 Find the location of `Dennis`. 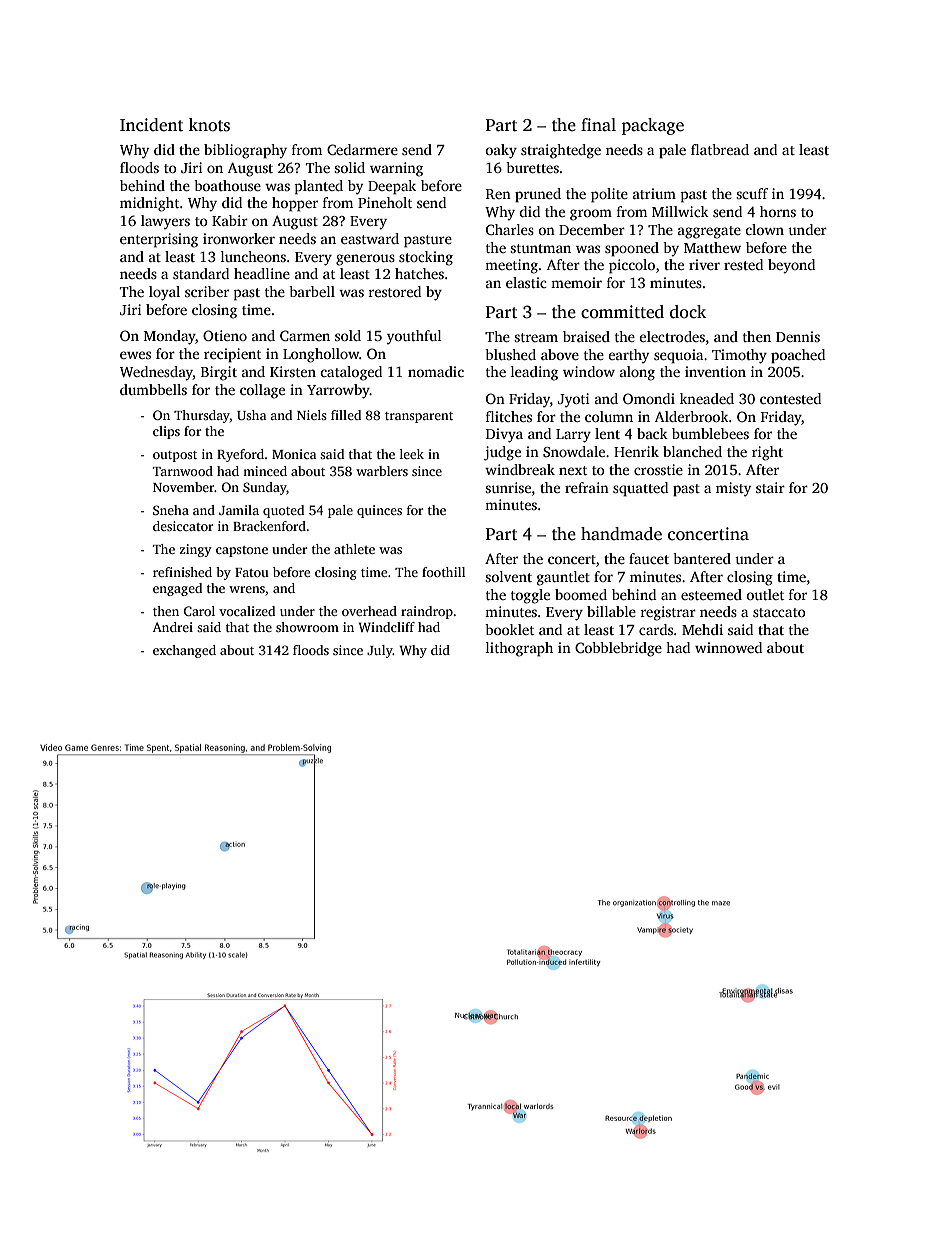

Dennis is located at coordinates (798, 336).
